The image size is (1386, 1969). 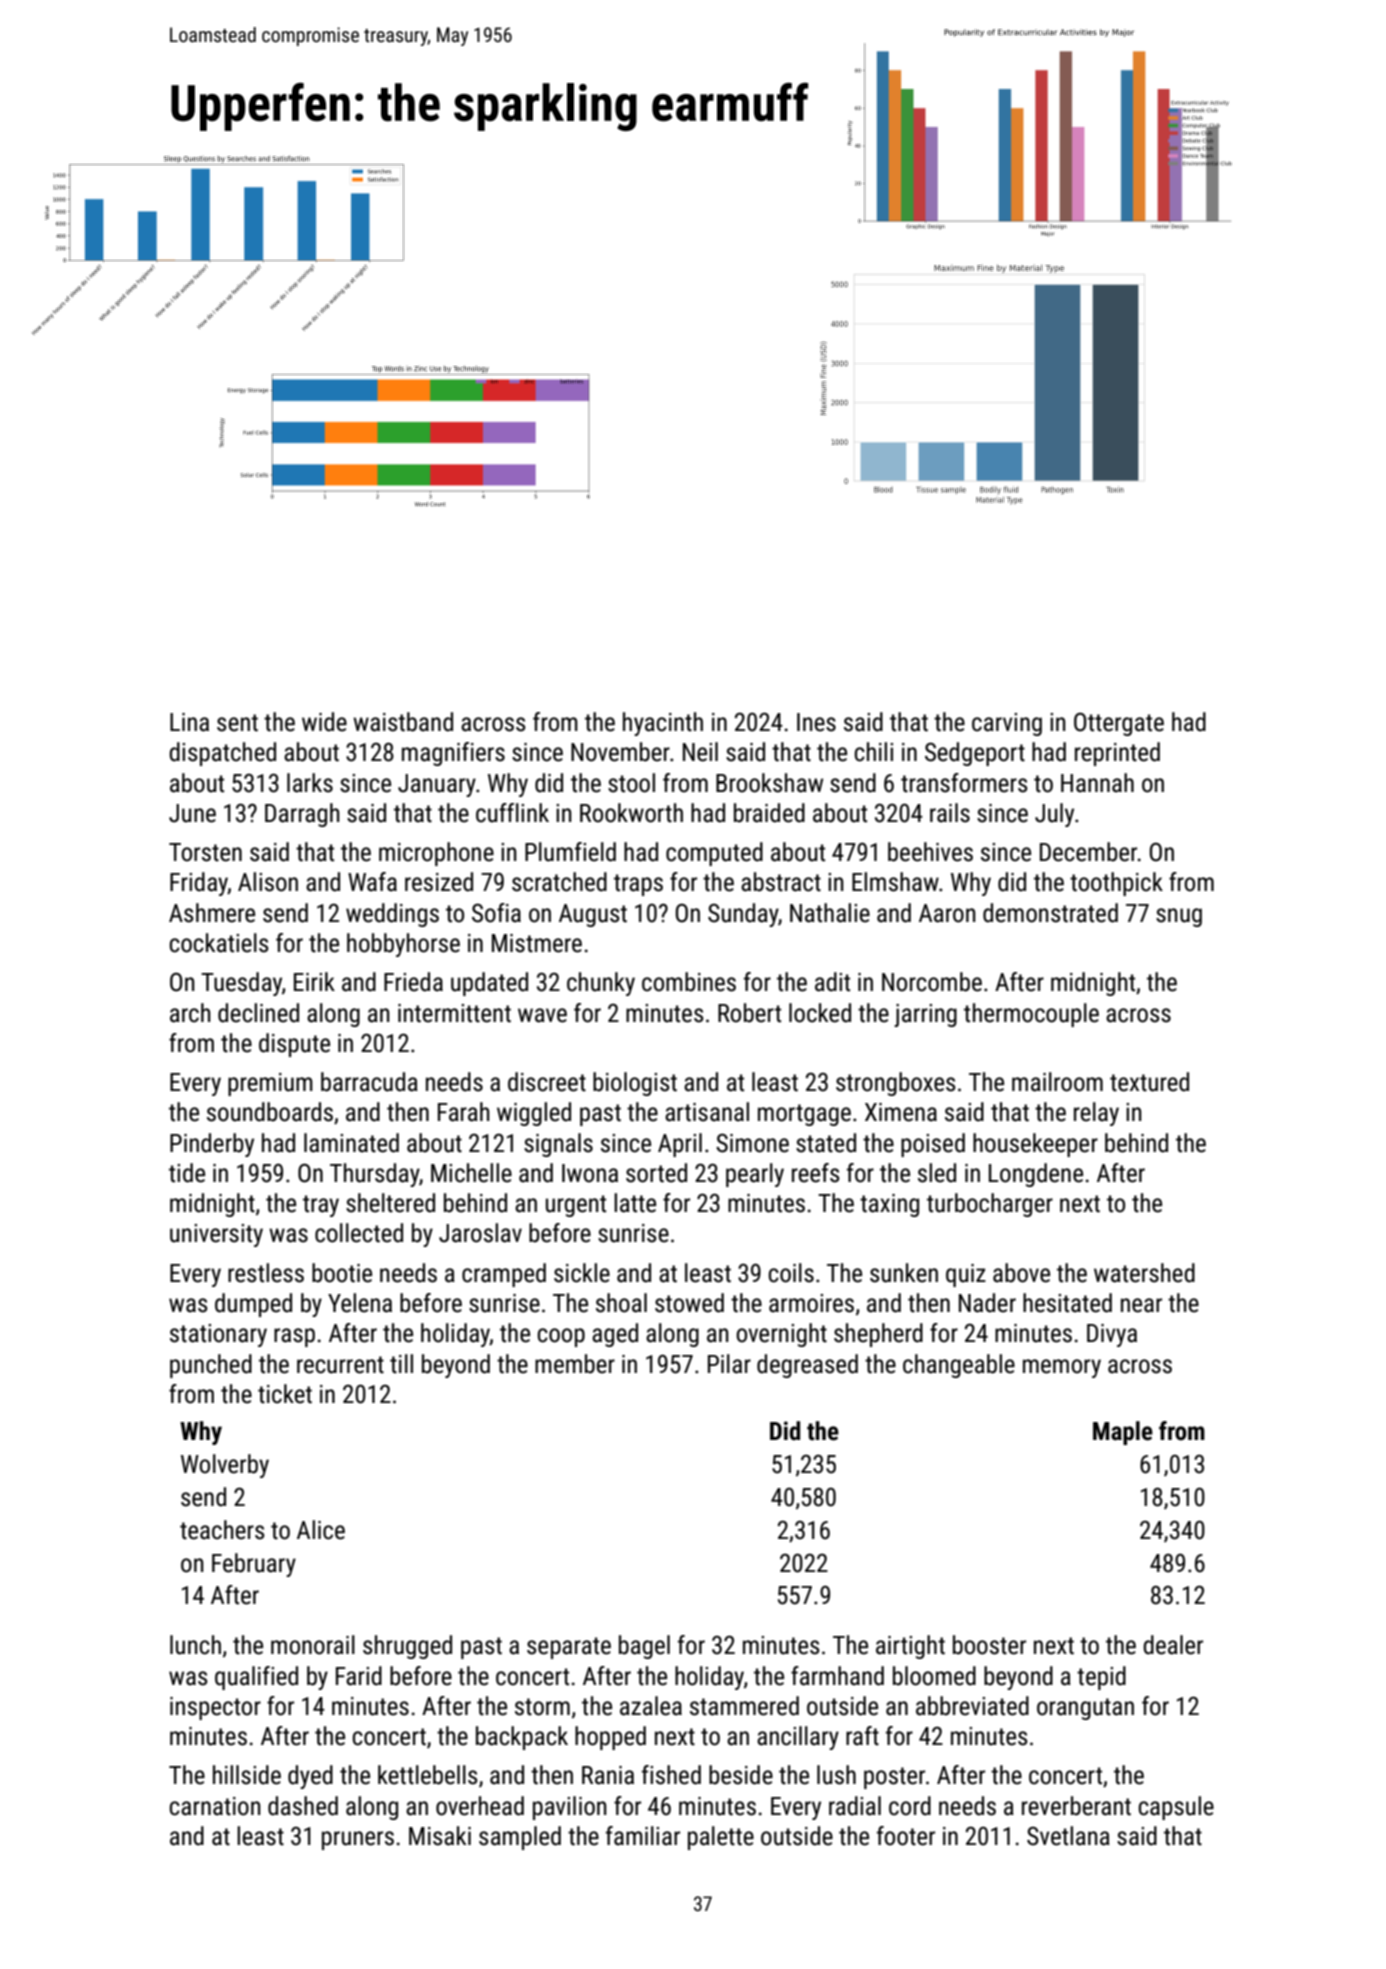 I want to click on toothpick, so click(x=1116, y=884).
